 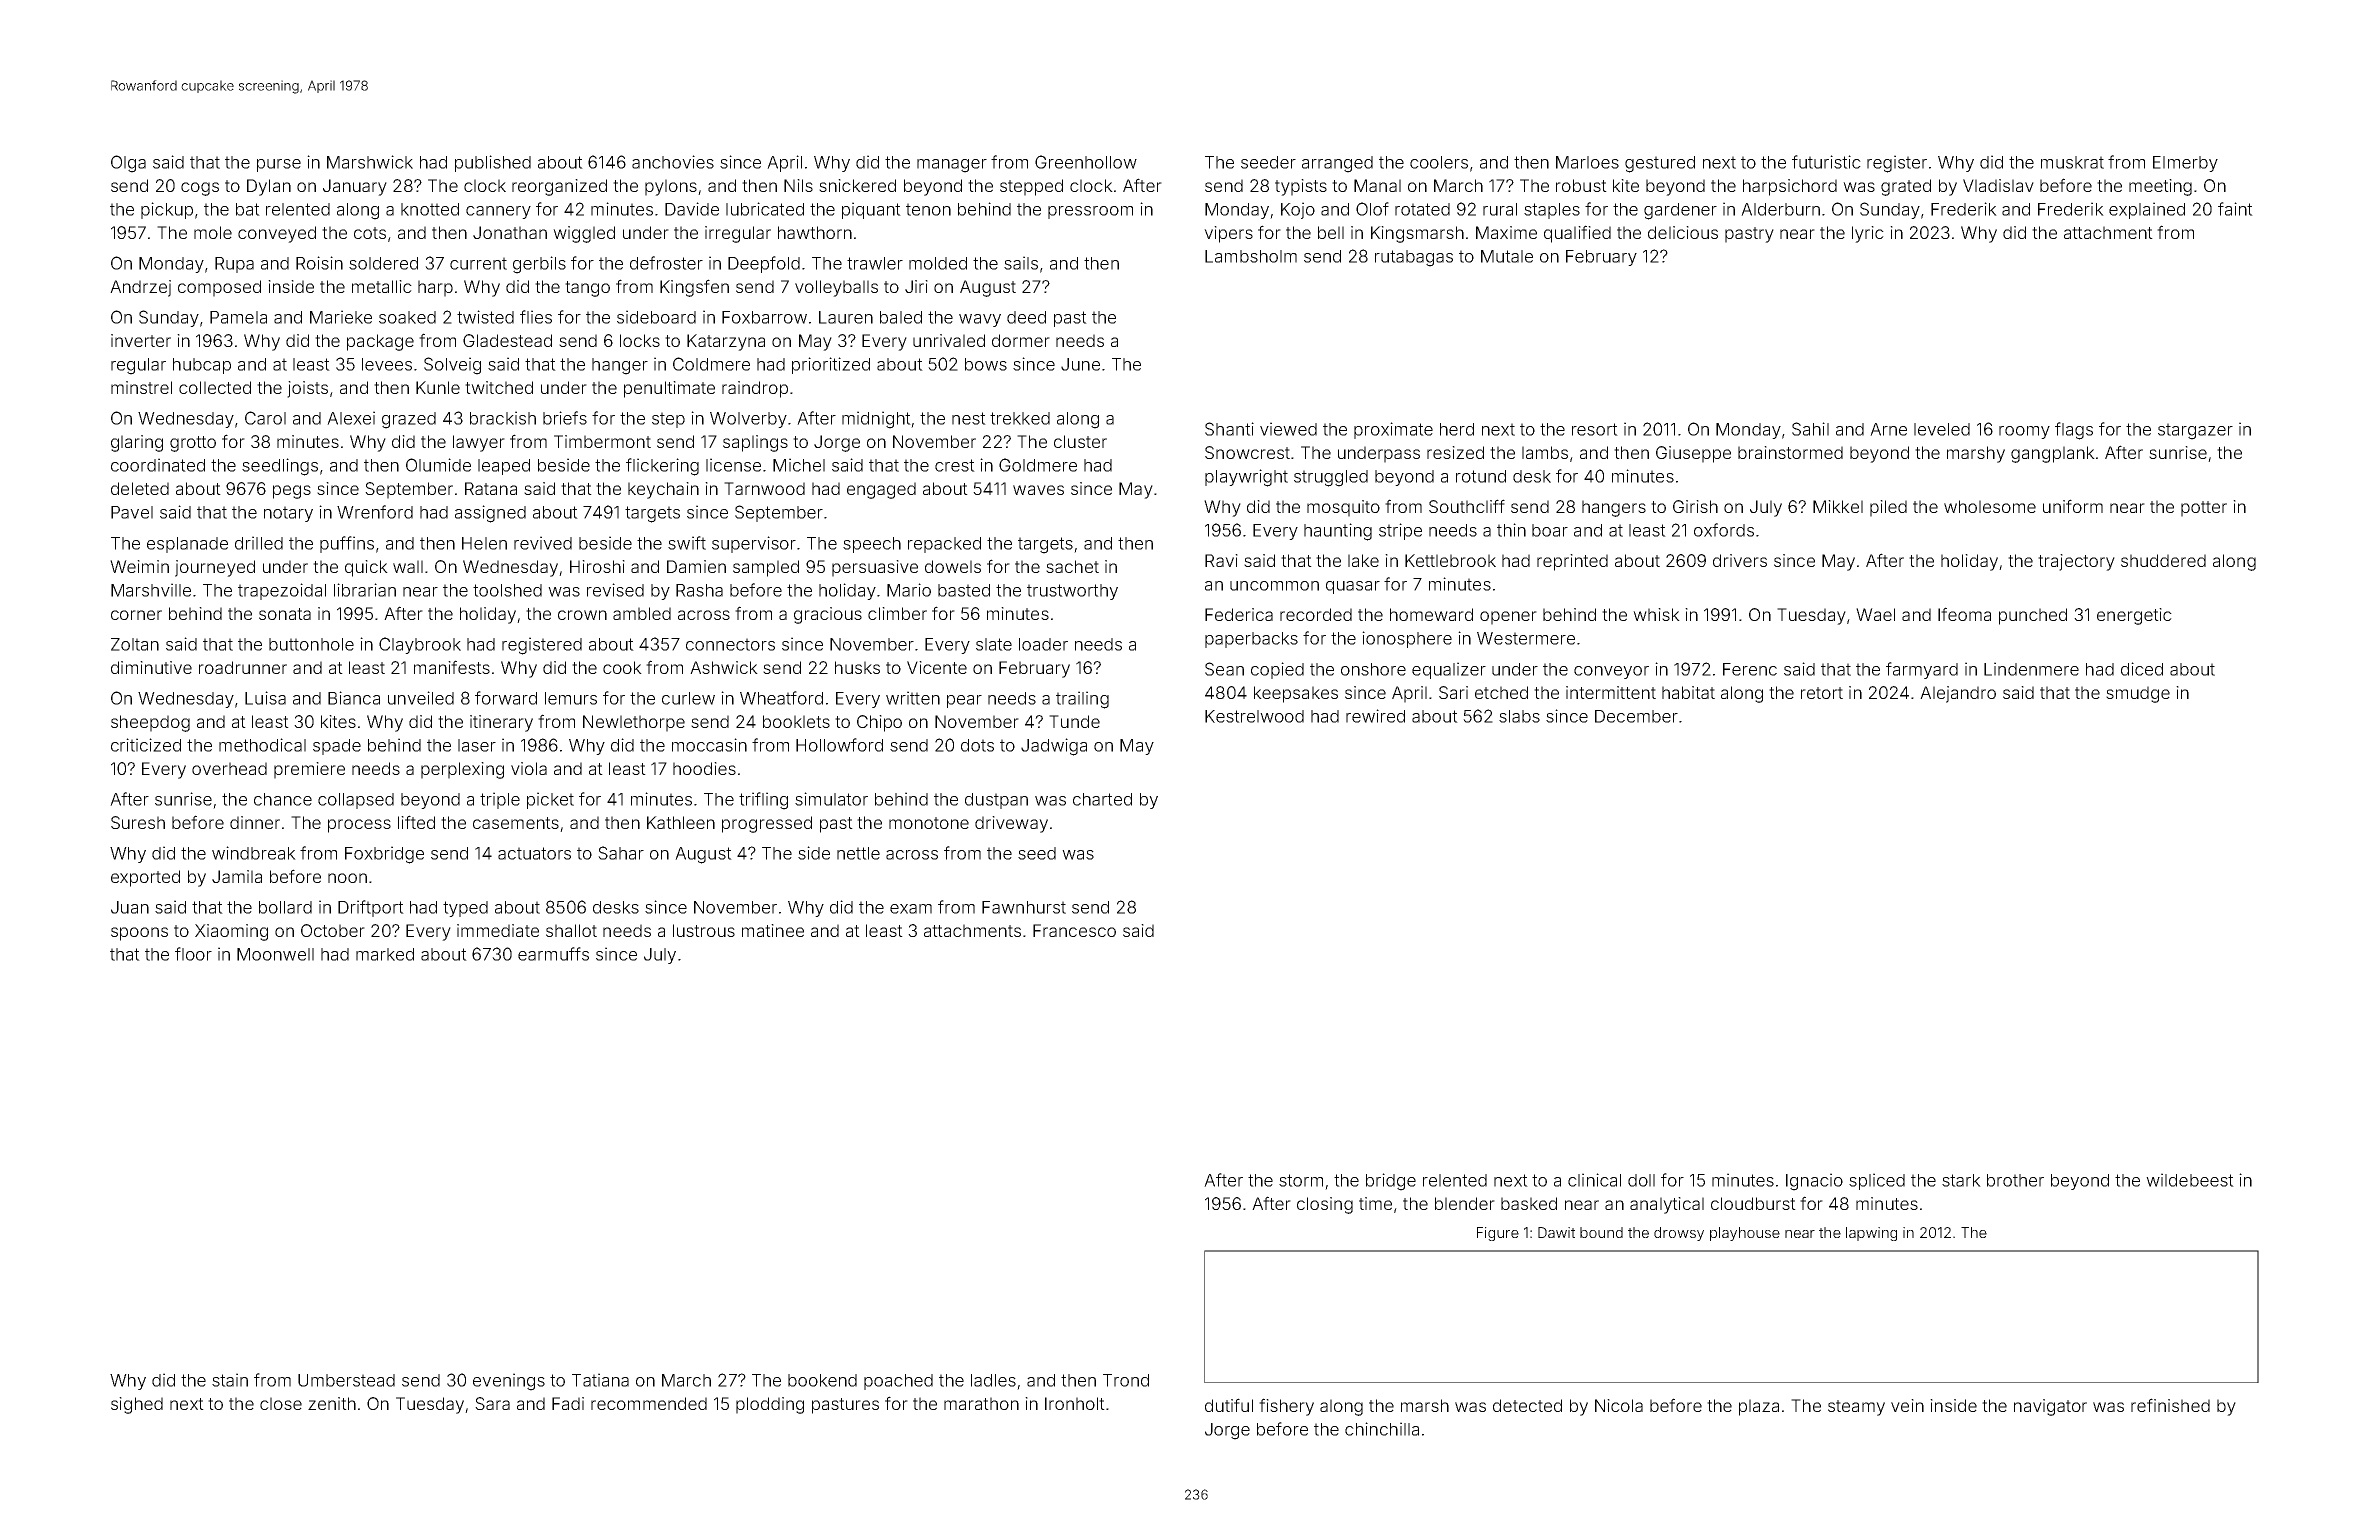 What do you see at coordinates (1224, 669) in the screenshot?
I see `Sean` at bounding box center [1224, 669].
